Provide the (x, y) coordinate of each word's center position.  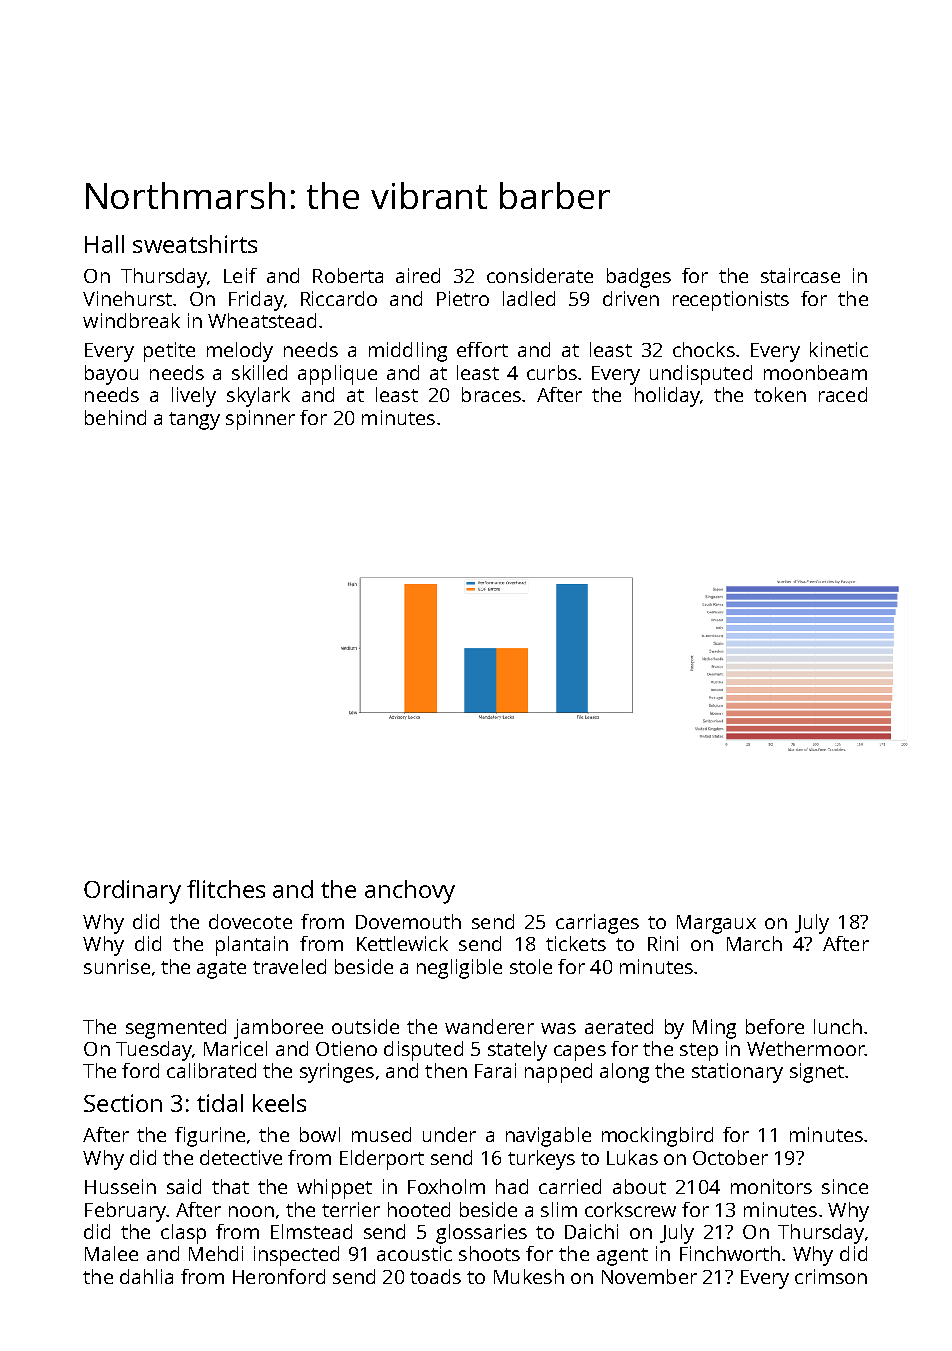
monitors (771, 1186)
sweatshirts (195, 244)
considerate (540, 275)
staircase (800, 275)
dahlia (146, 1276)
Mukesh (529, 1276)
